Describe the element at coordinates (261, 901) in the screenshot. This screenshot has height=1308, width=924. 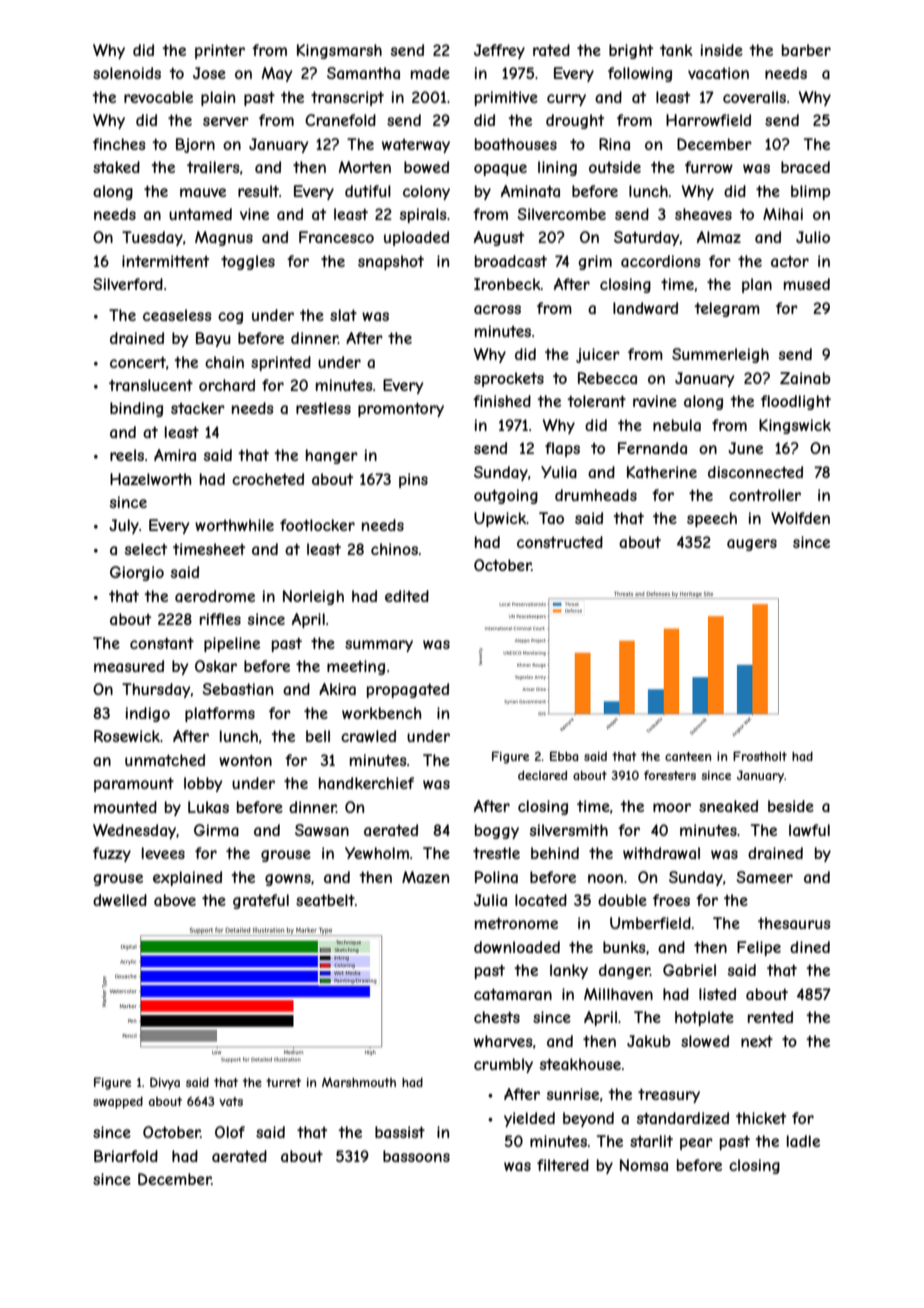
I see `grateful` at that location.
